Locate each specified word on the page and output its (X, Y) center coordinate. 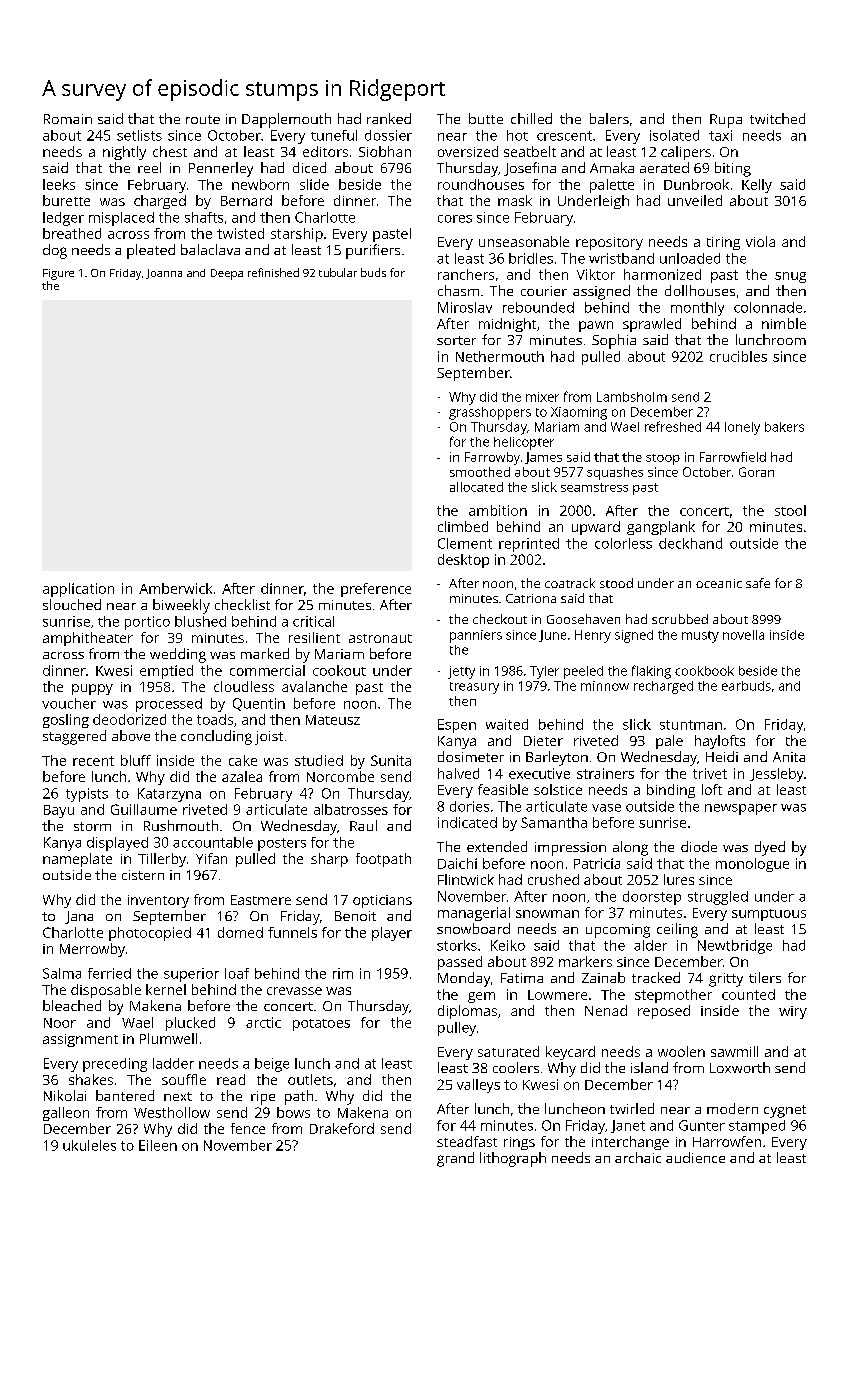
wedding (178, 655)
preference (376, 590)
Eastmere (261, 900)
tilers (765, 977)
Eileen (158, 1145)
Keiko (508, 945)
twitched (777, 118)
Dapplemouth (286, 120)
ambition (498, 510)
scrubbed (680, 619)
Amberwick (175, 588)
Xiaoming (579, 413)
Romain (68, 119)
